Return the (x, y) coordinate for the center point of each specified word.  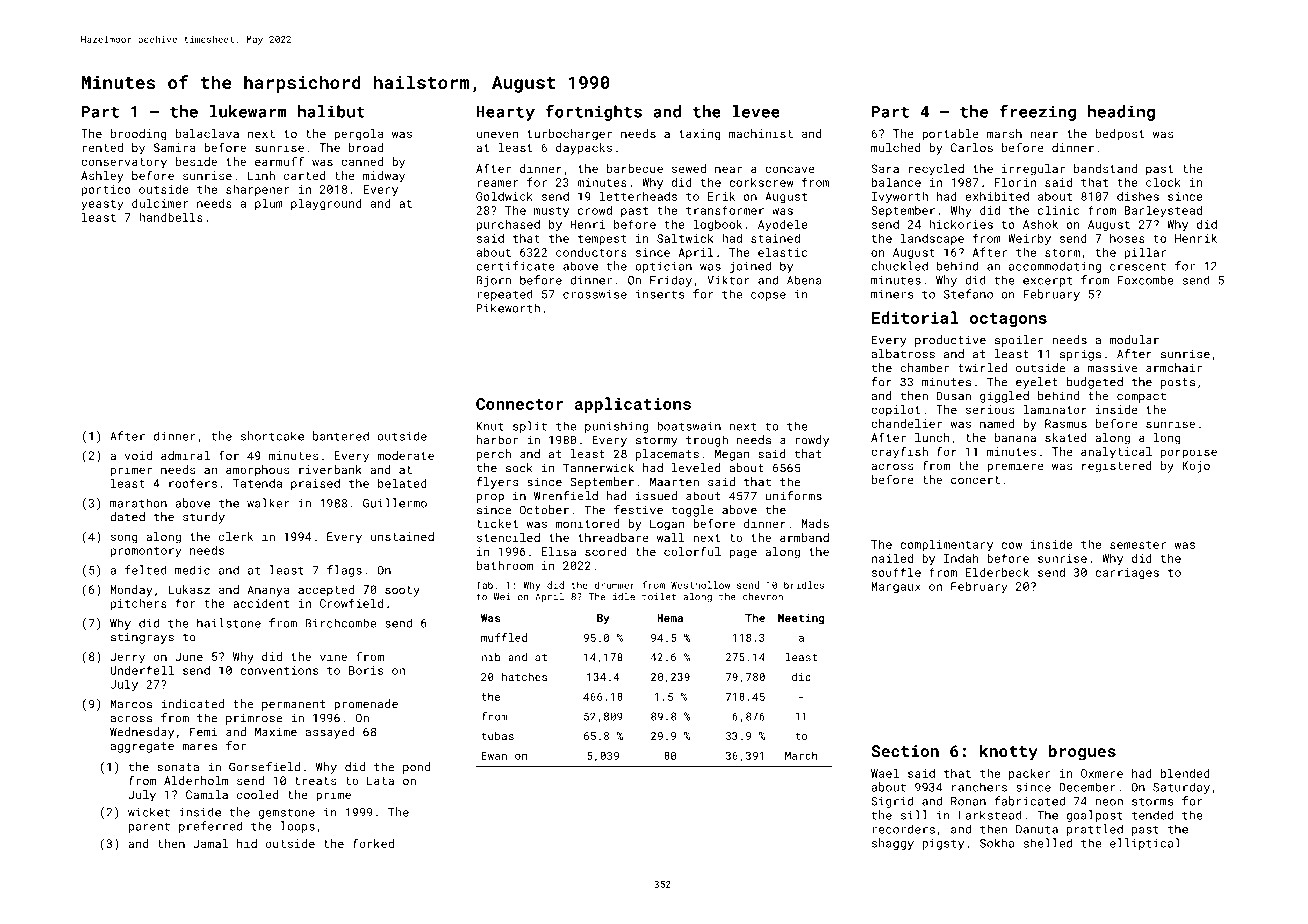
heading (1121, 113)
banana (1015, 437)
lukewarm (248, 111)
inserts (660, 294)
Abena (804, 280)
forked (373, 843)
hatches (524, 676)
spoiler (1019, 341)
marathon (138, 503)
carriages (1127, 573)
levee (756, 111)
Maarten (674, 482)
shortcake (272, 436)
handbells (171, 217)
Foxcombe (1145, 280)
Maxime (276, 732)
